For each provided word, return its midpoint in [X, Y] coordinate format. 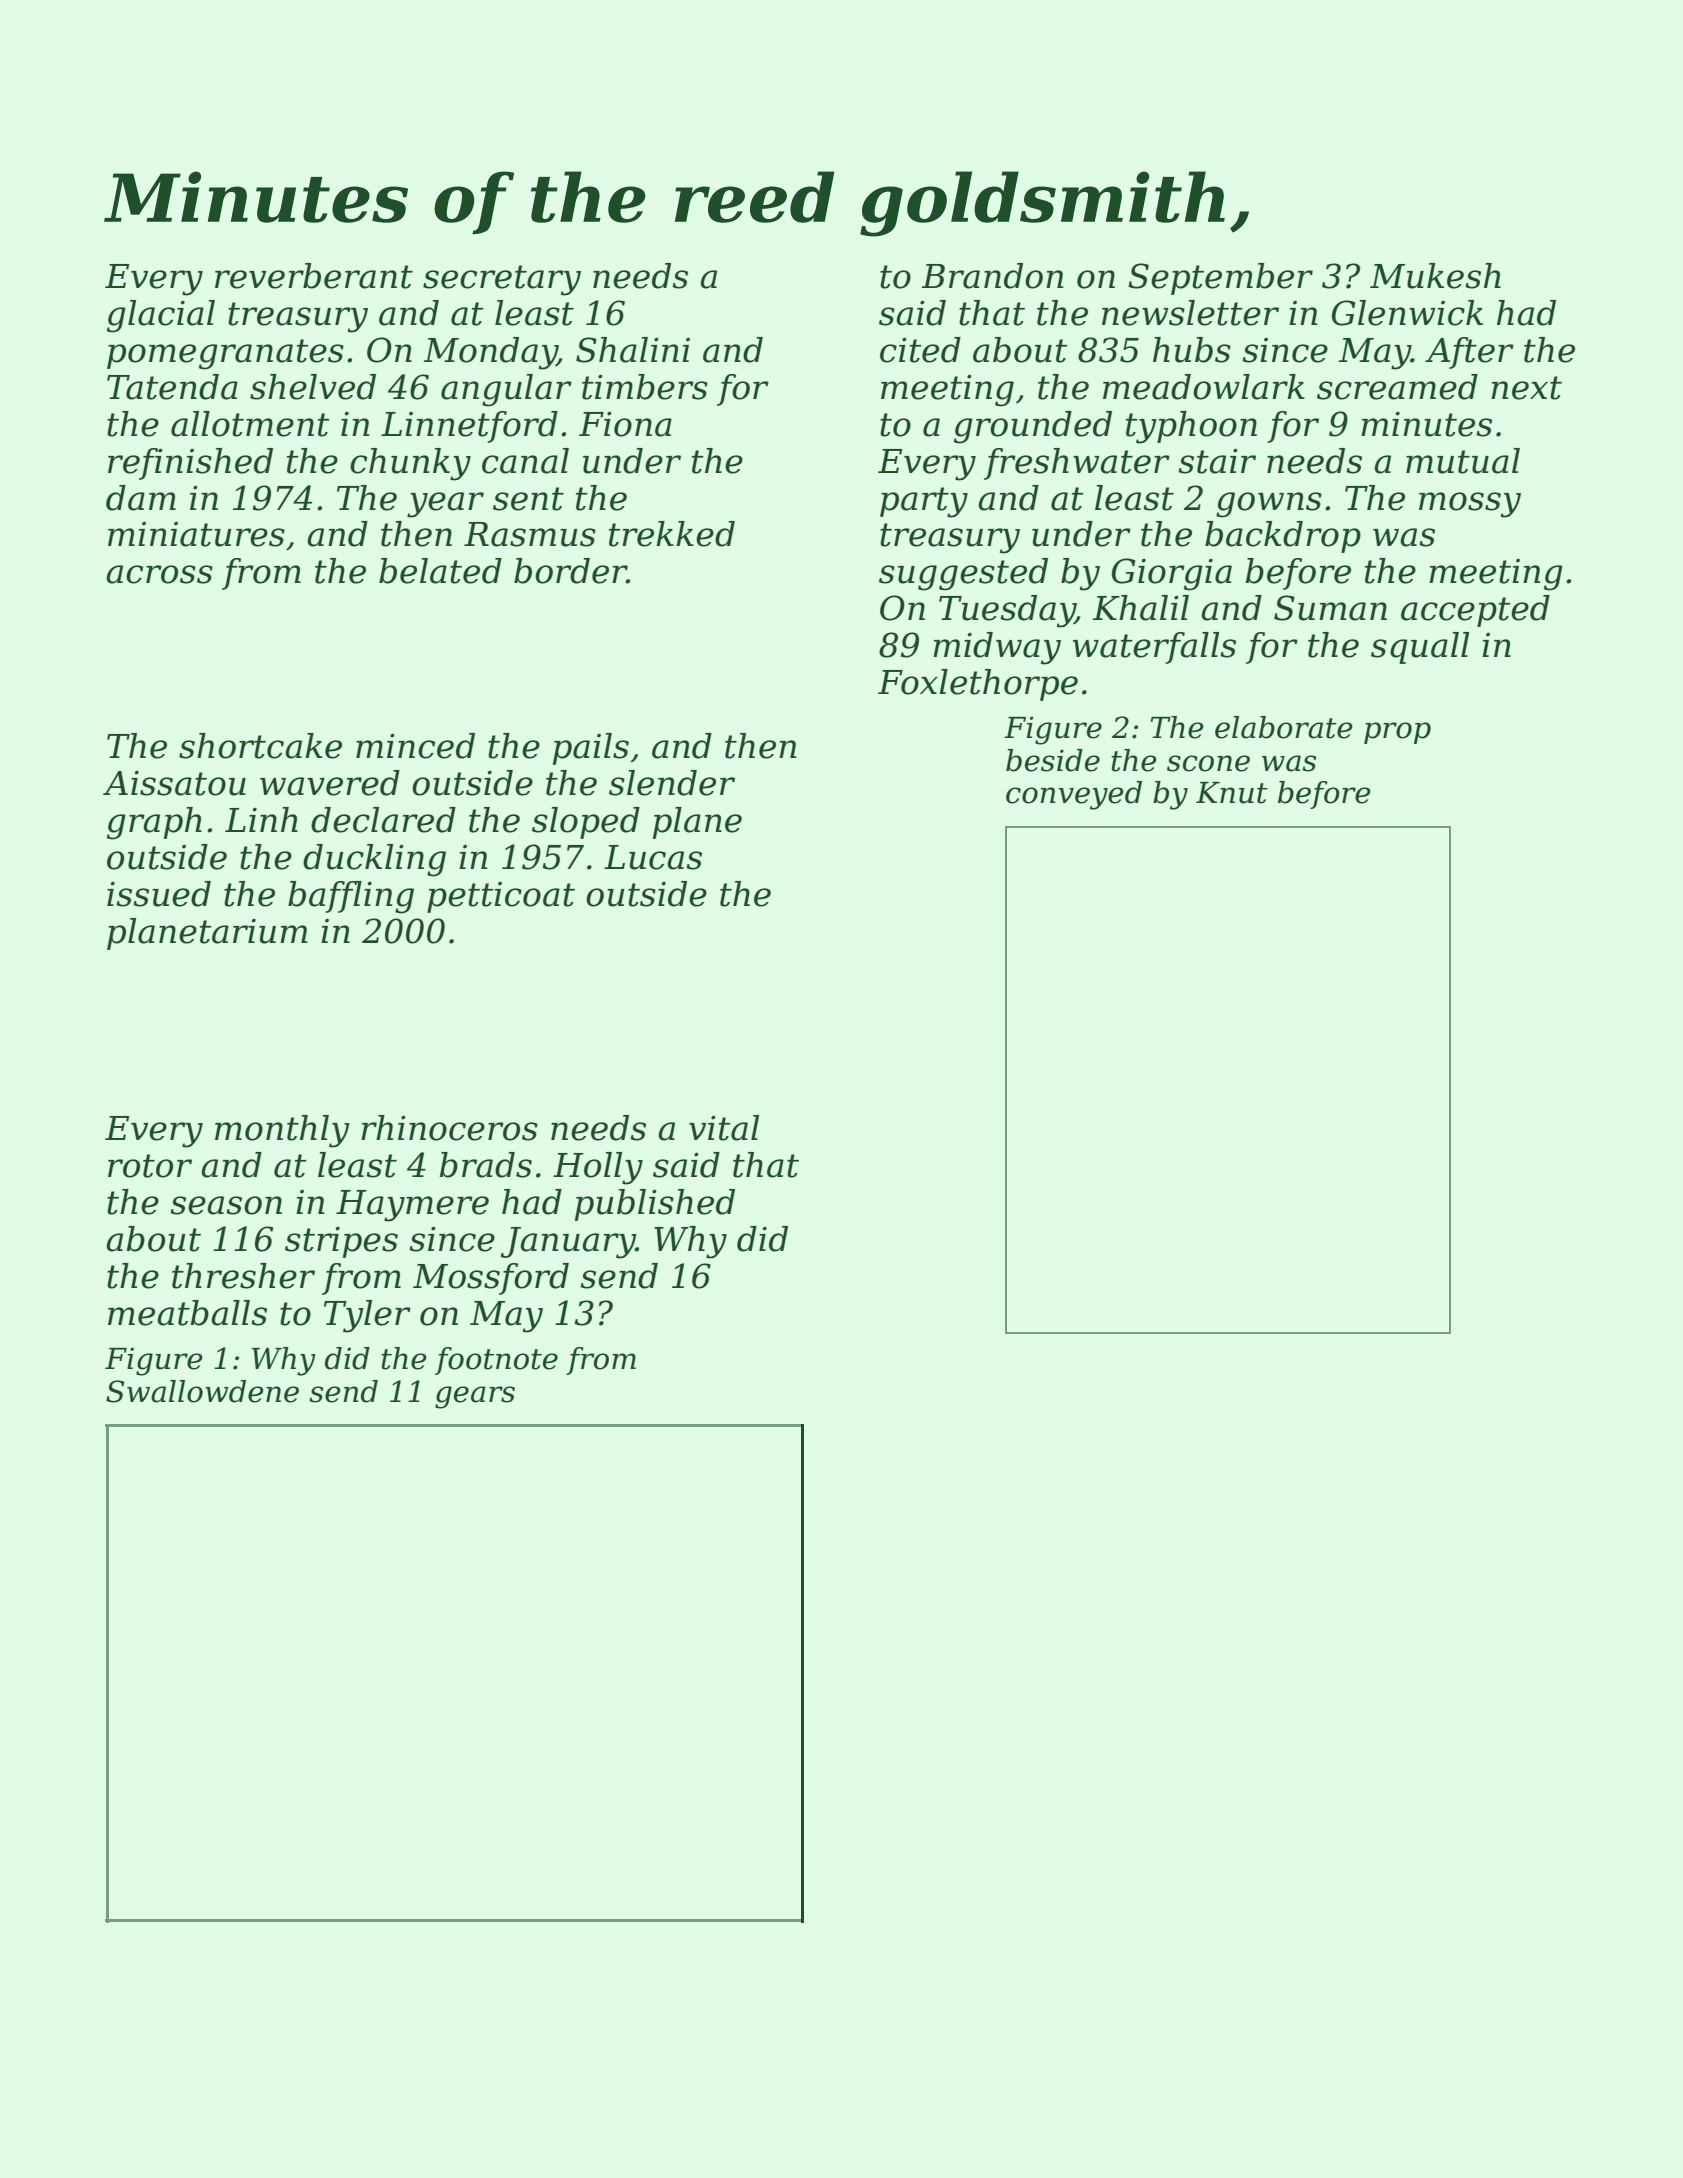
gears [475, 1397]
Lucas [653, 857]
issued [159, 894]
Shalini [633, 350]
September [1220, 279]
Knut [1232, 793]
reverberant [314, 276]
